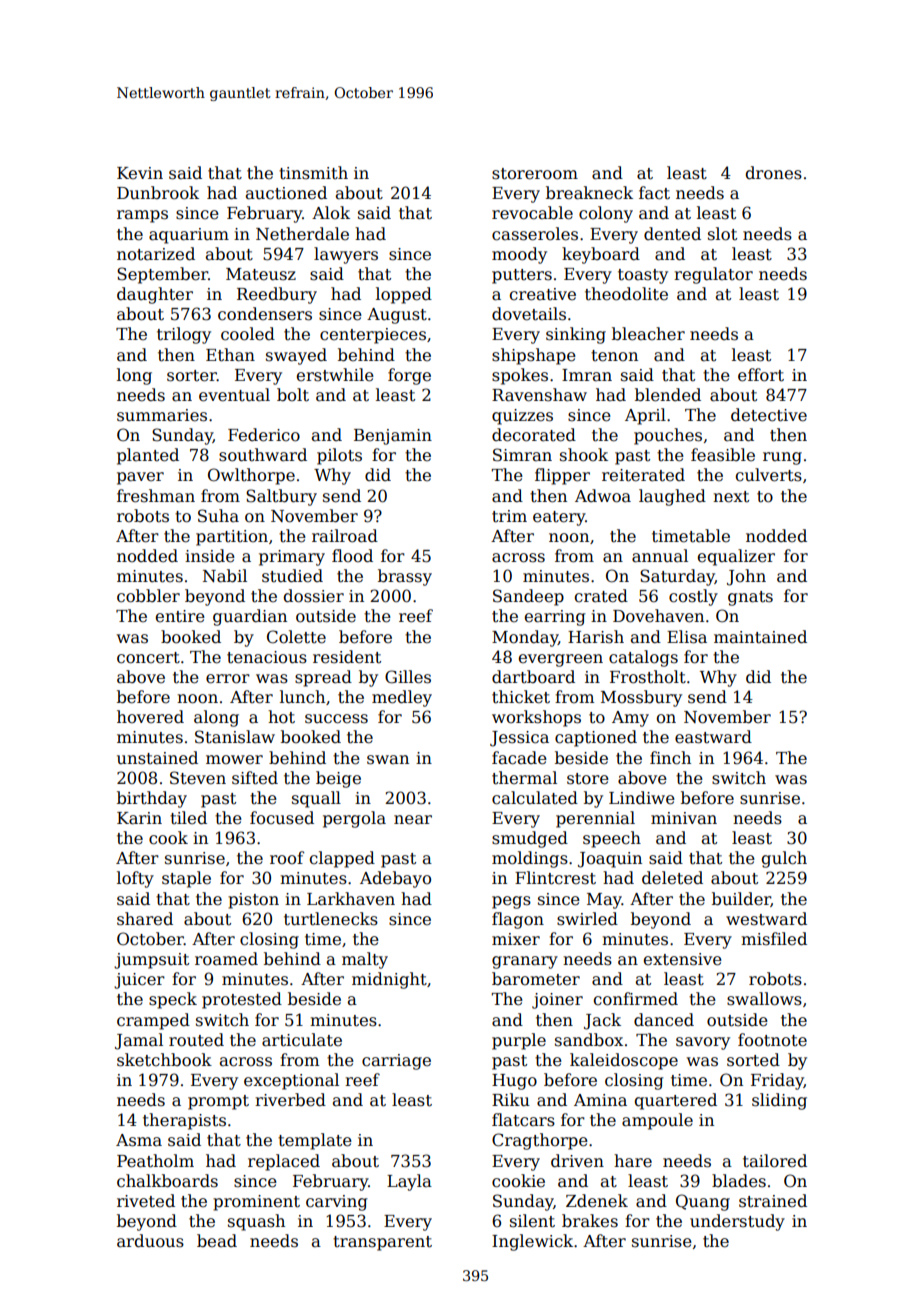  I want to click on drones, so click(774, 173).
